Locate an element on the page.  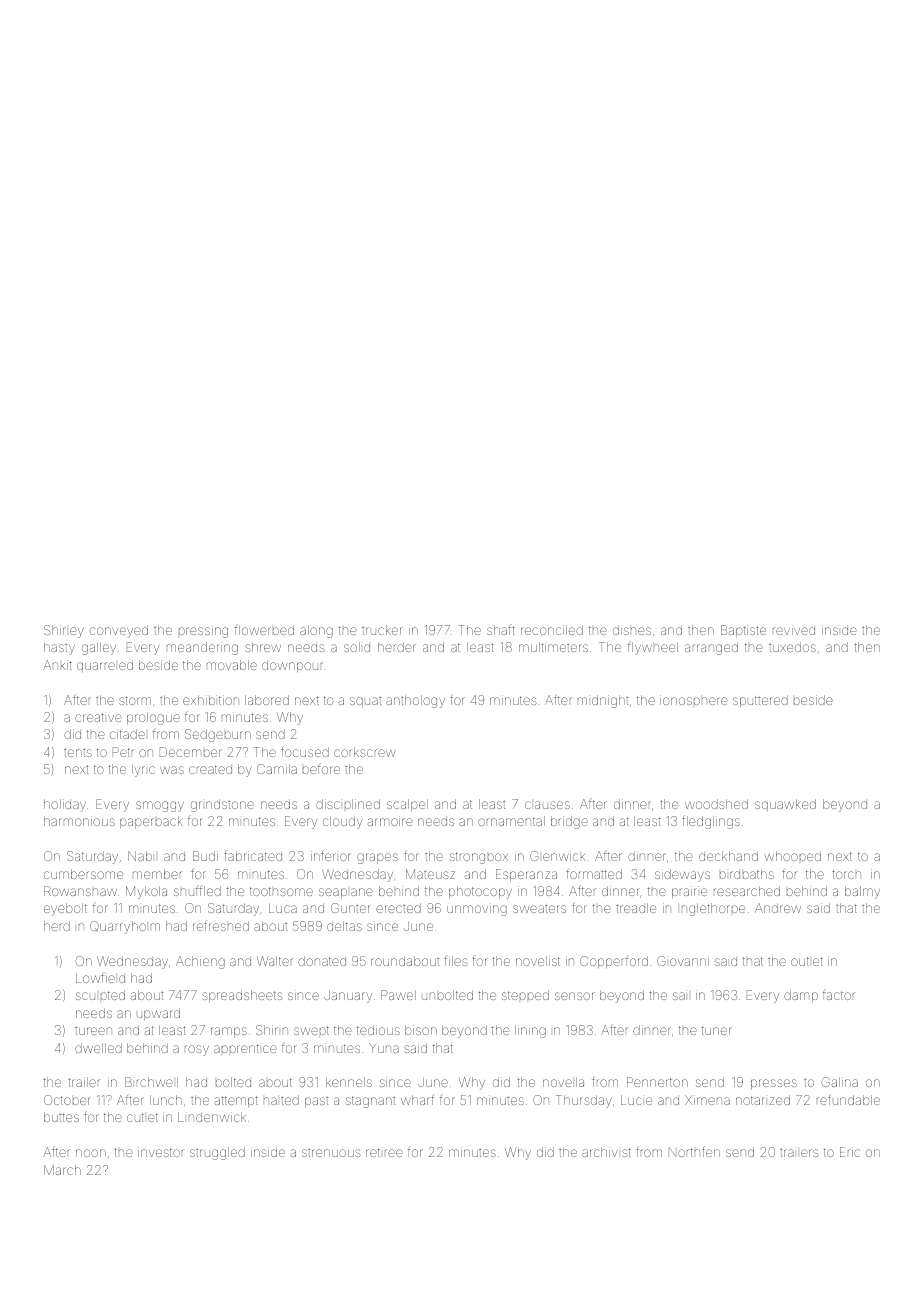
Northfen is located at coordinates (694, 1151).
